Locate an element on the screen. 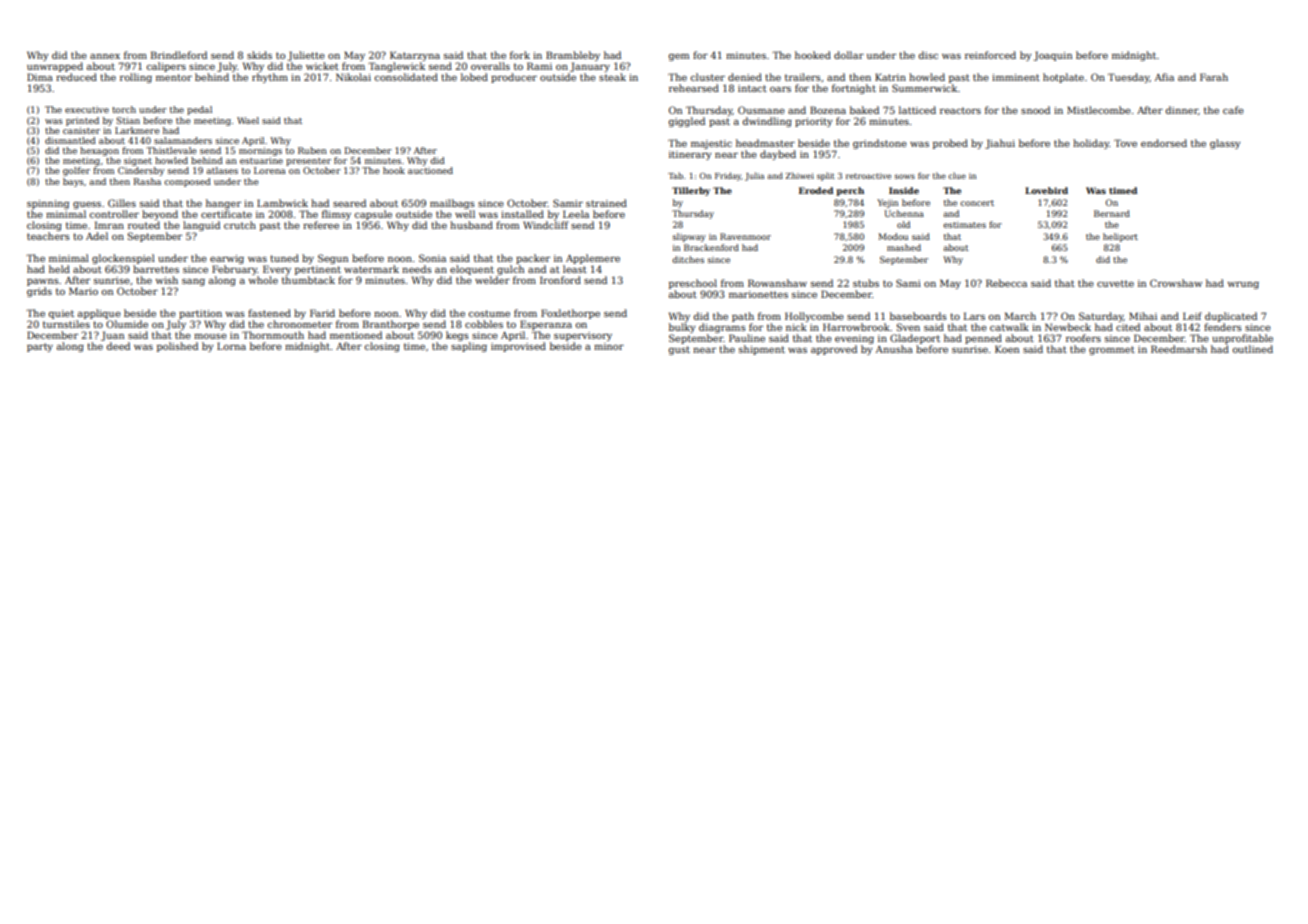 The width and height of the screenshot is (1308, 924). gem is located at coordinates (679, 57).
